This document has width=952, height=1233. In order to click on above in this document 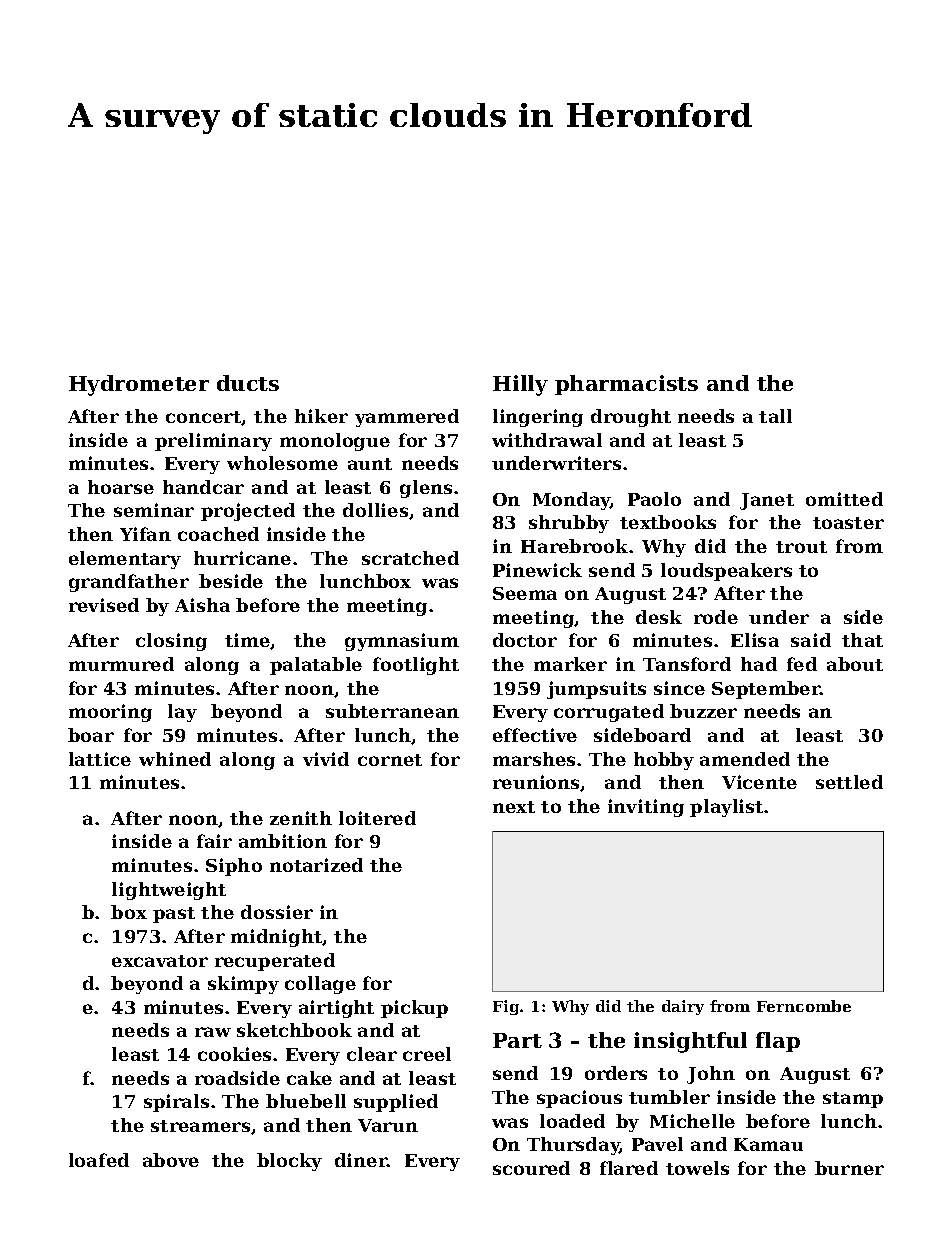, I will do `click(171, 1160)`.
